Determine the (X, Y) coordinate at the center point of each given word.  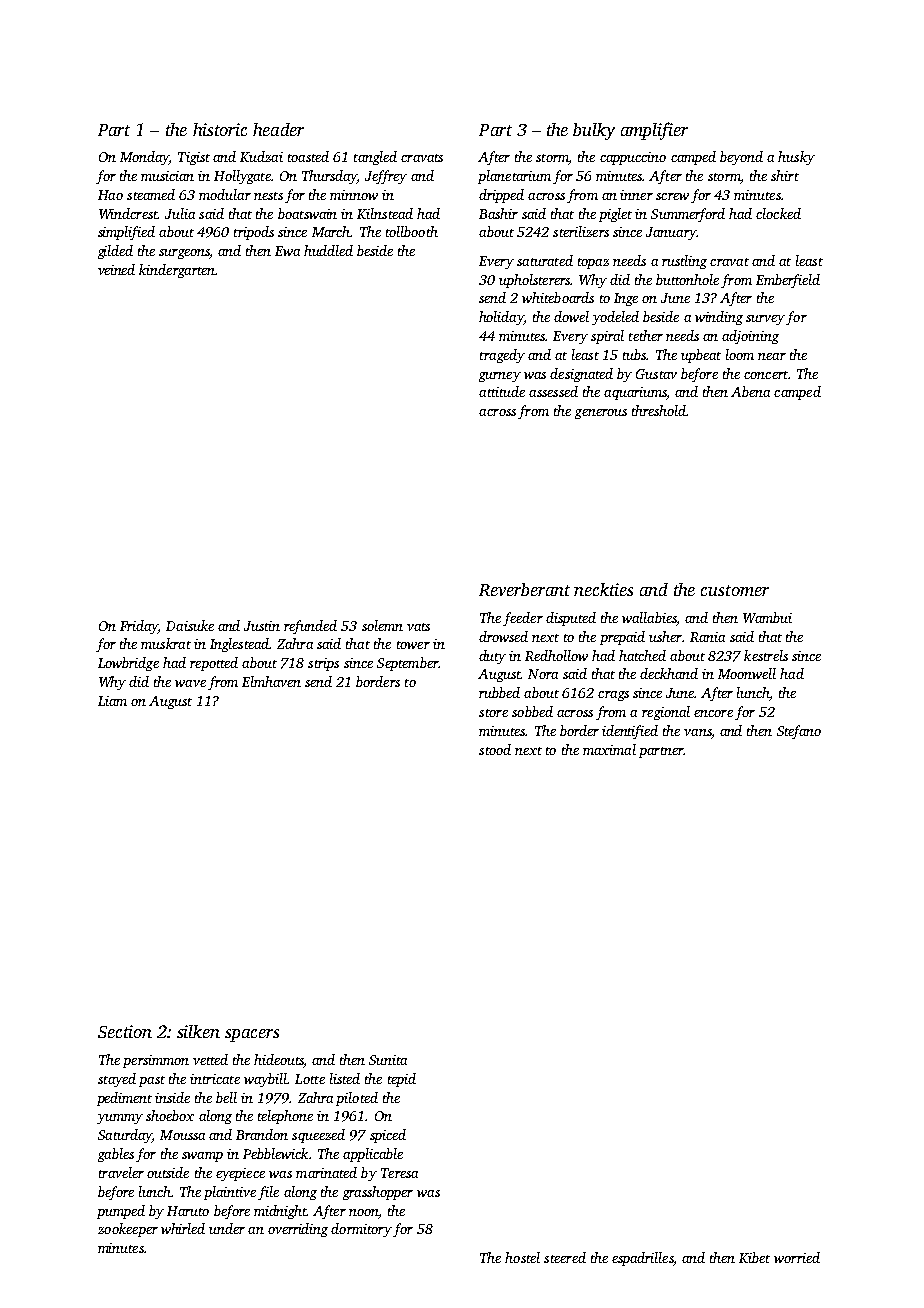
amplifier (654, 131)
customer (735, 590)
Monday (144, 158)
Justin (262, 626)
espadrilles (642, 1259)
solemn (382, 625)
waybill (265, 1080)
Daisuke (190, 625)
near (772, 356)
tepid (402, 1080)
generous (601, 414)
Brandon (262, 1134)
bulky (594, 131)
